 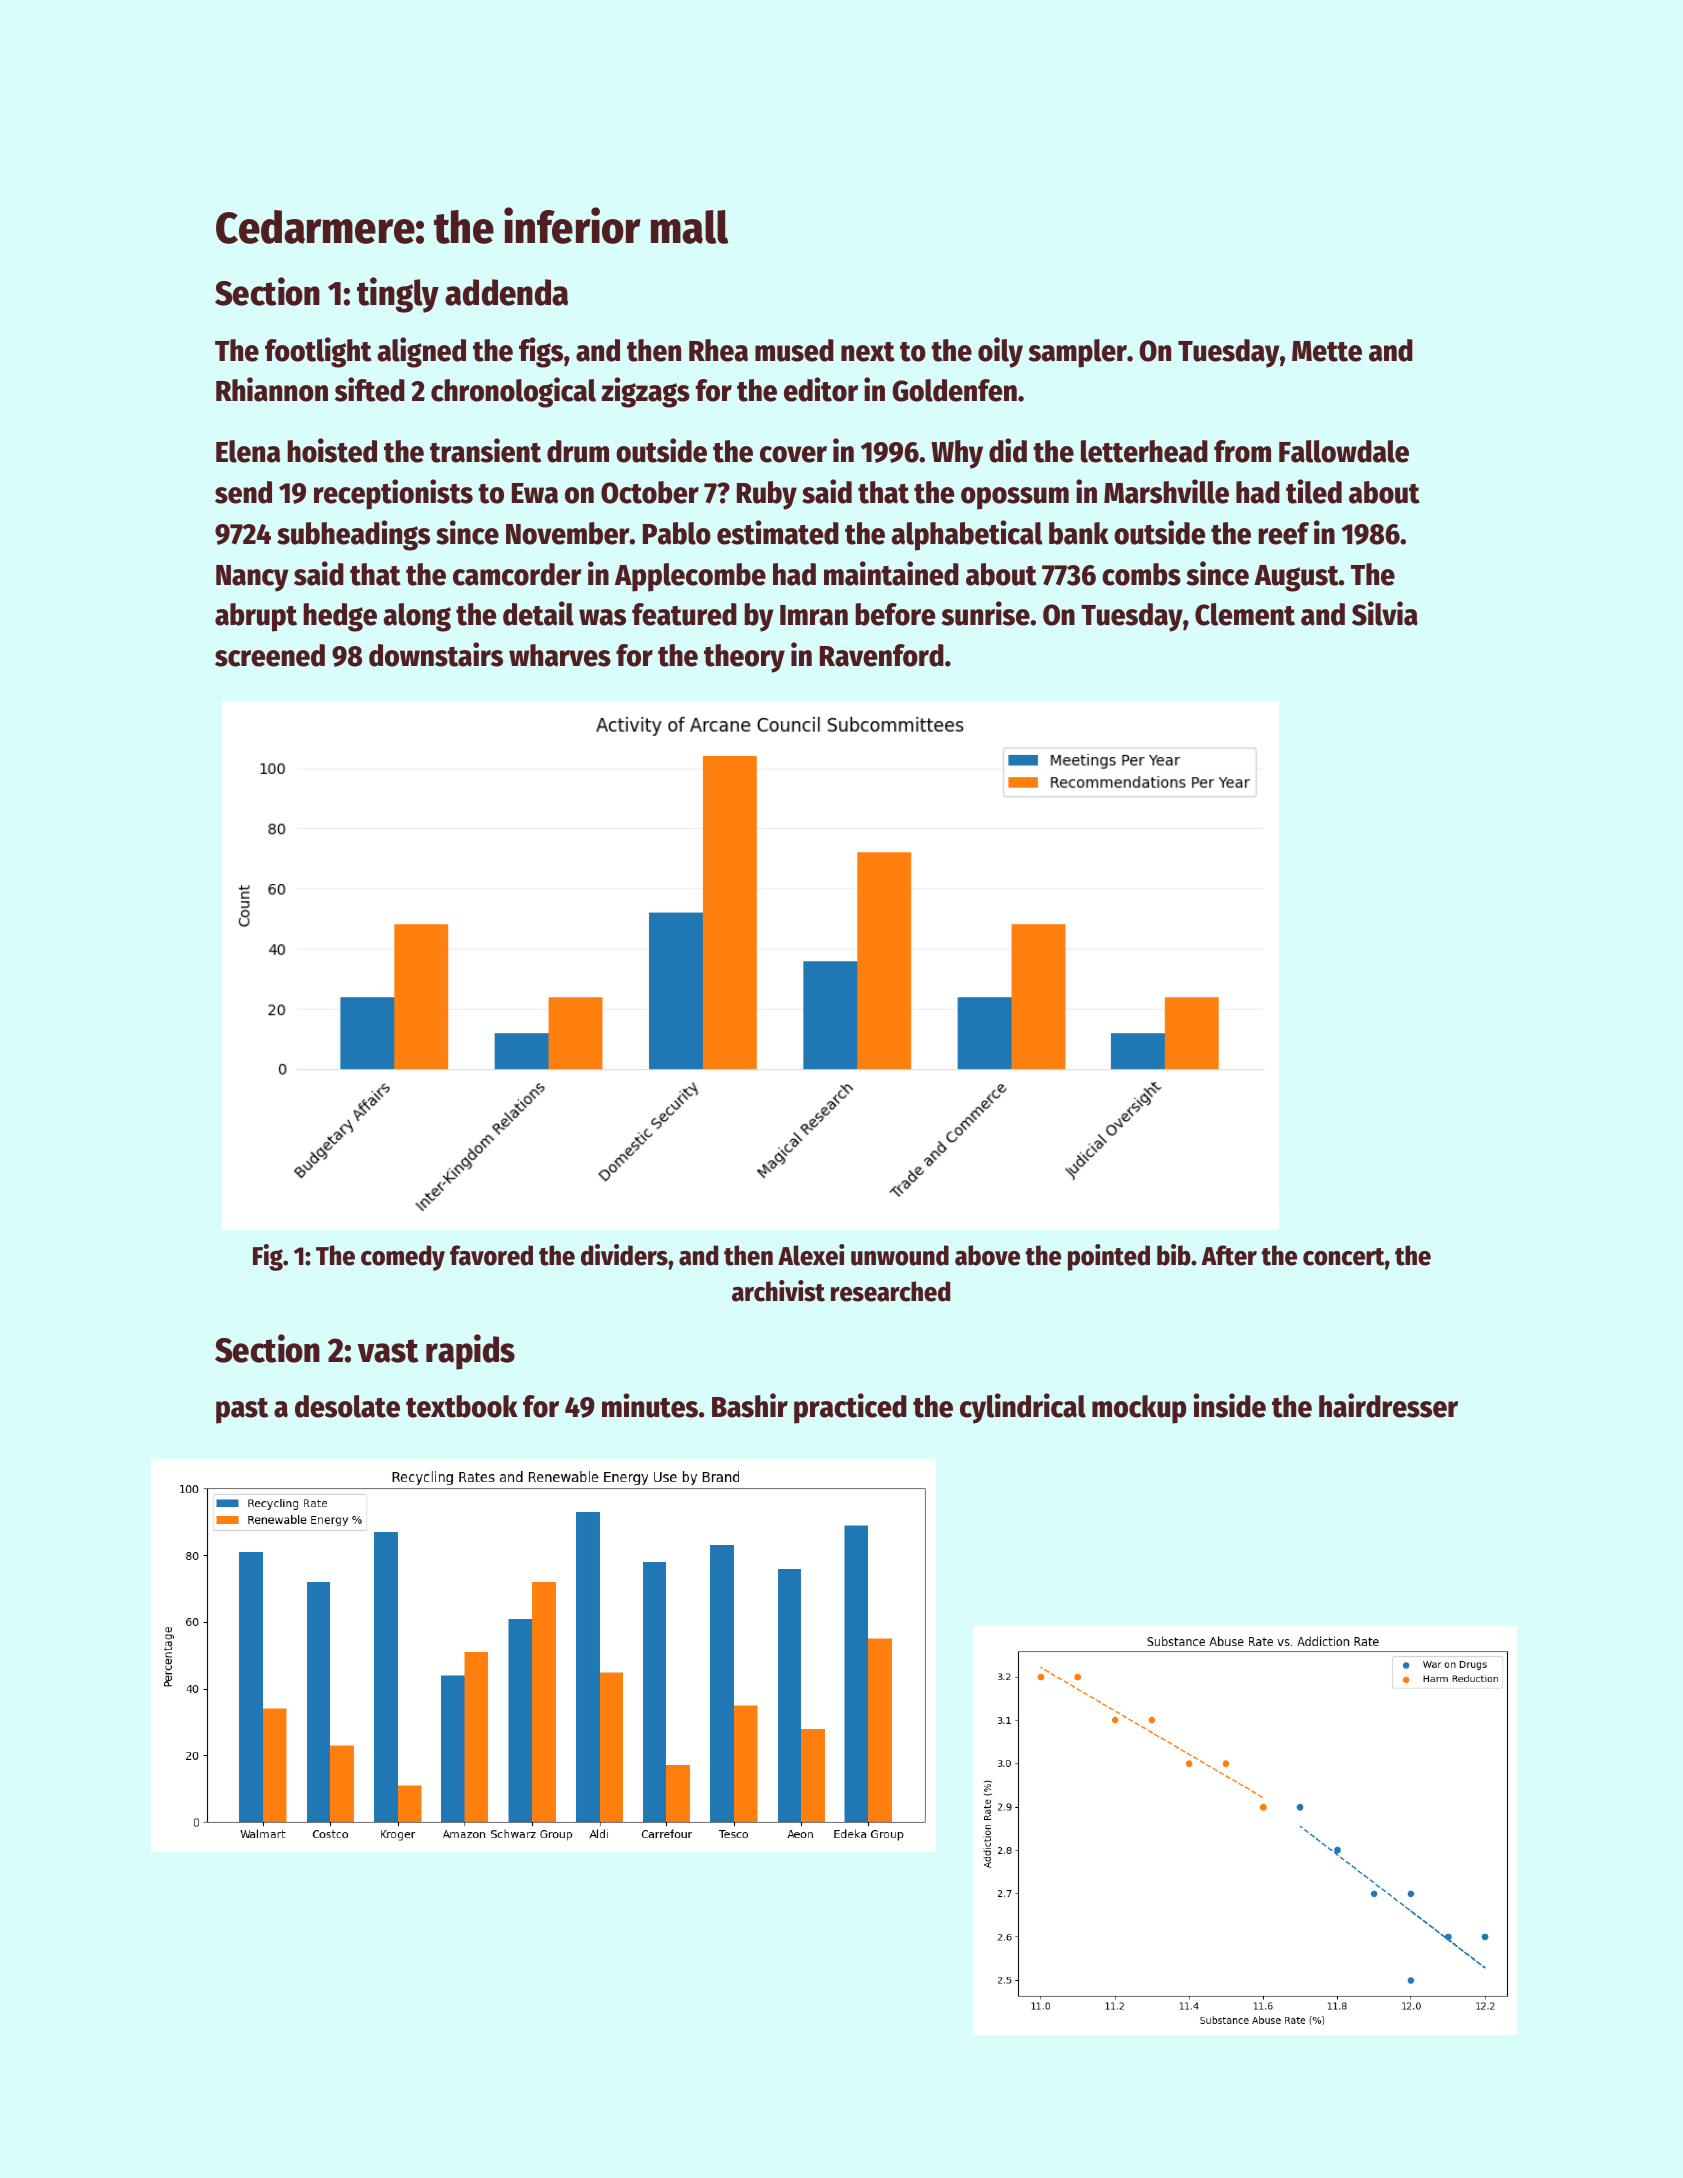 What do you see at coordinates (436, 654) in the page?
I see `downstairs` at bounding box center [436, 654].
